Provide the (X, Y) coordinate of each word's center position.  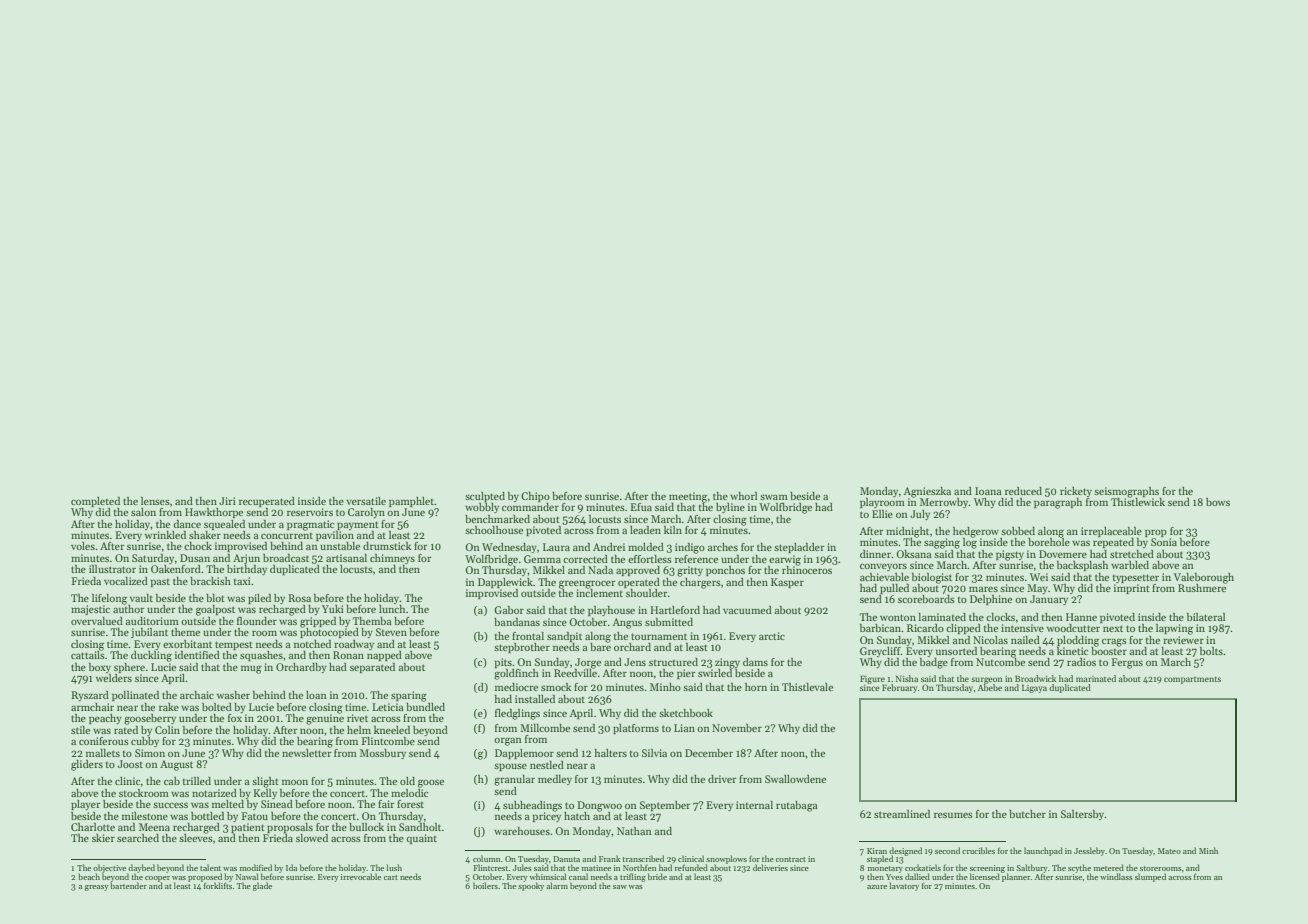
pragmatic (310, 525)
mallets (103, 753)
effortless (650, 559)
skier (103, 838)
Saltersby (1083, 815)
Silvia (654, 753)
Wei (1039, 577)
